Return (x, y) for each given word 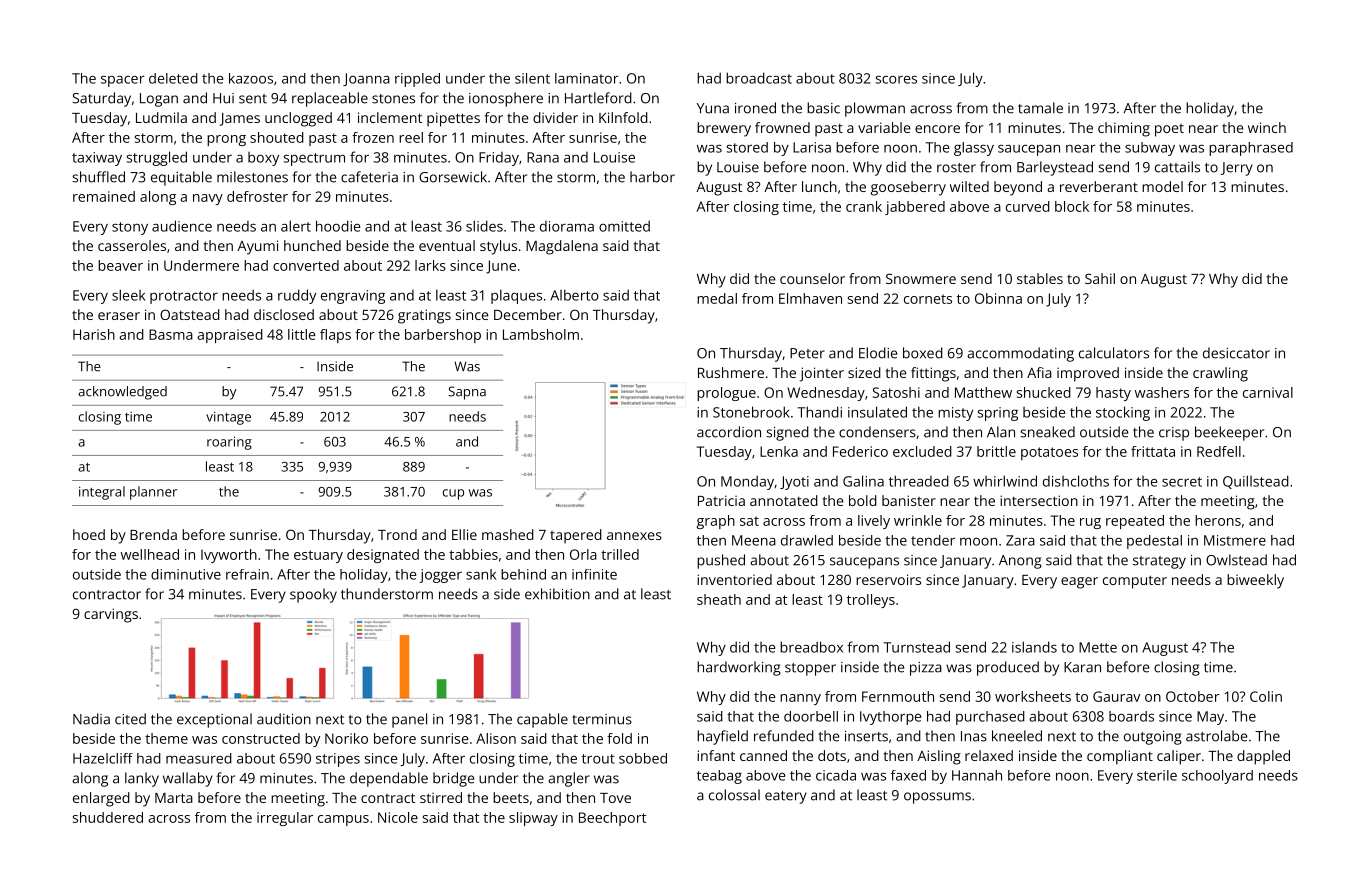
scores (896, 79)
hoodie (338, 226)
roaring (229, 443)
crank (864, 206)
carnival (1268, 392)
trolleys (871, 601)
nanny (800, 699)
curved (1028, 206)
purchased (990, 718)
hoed (89, 534)
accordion (729, 432)
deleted (173, 78)
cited (130, 719)
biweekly (1255, 581)
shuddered (108, 817)
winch (1267, 127)
